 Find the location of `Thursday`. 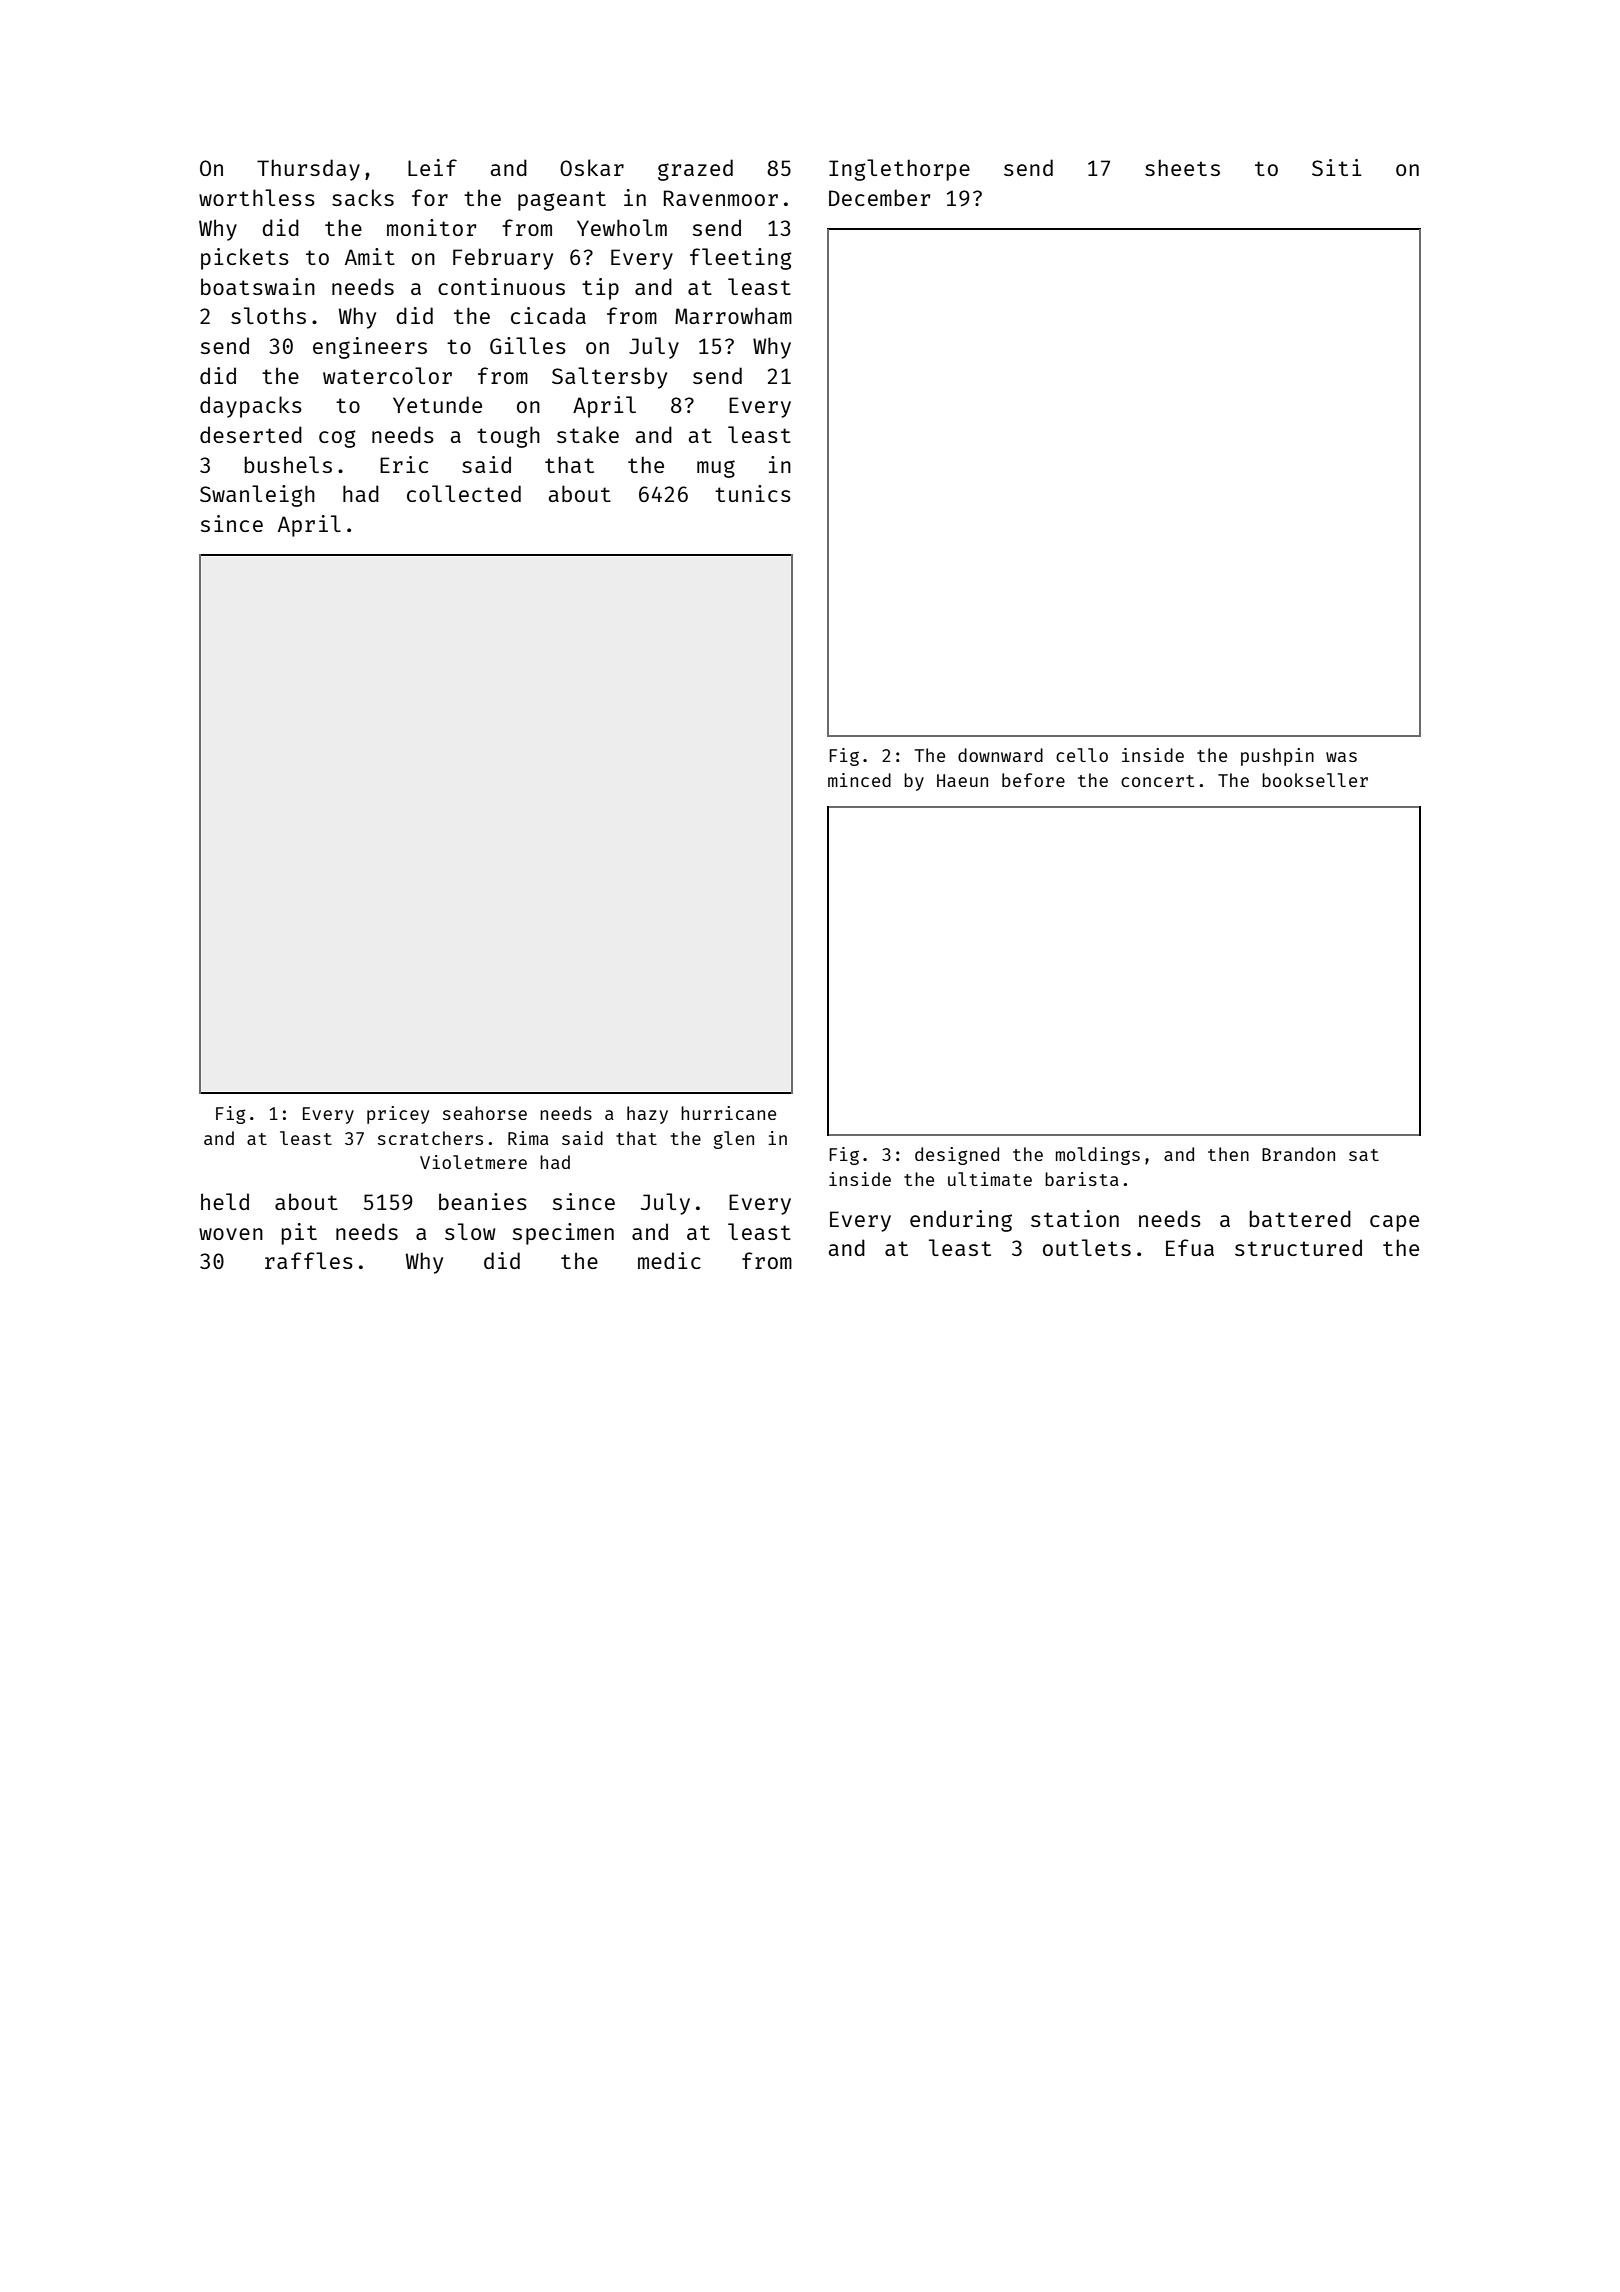

Thursday is located at coordinates (308, 170).
